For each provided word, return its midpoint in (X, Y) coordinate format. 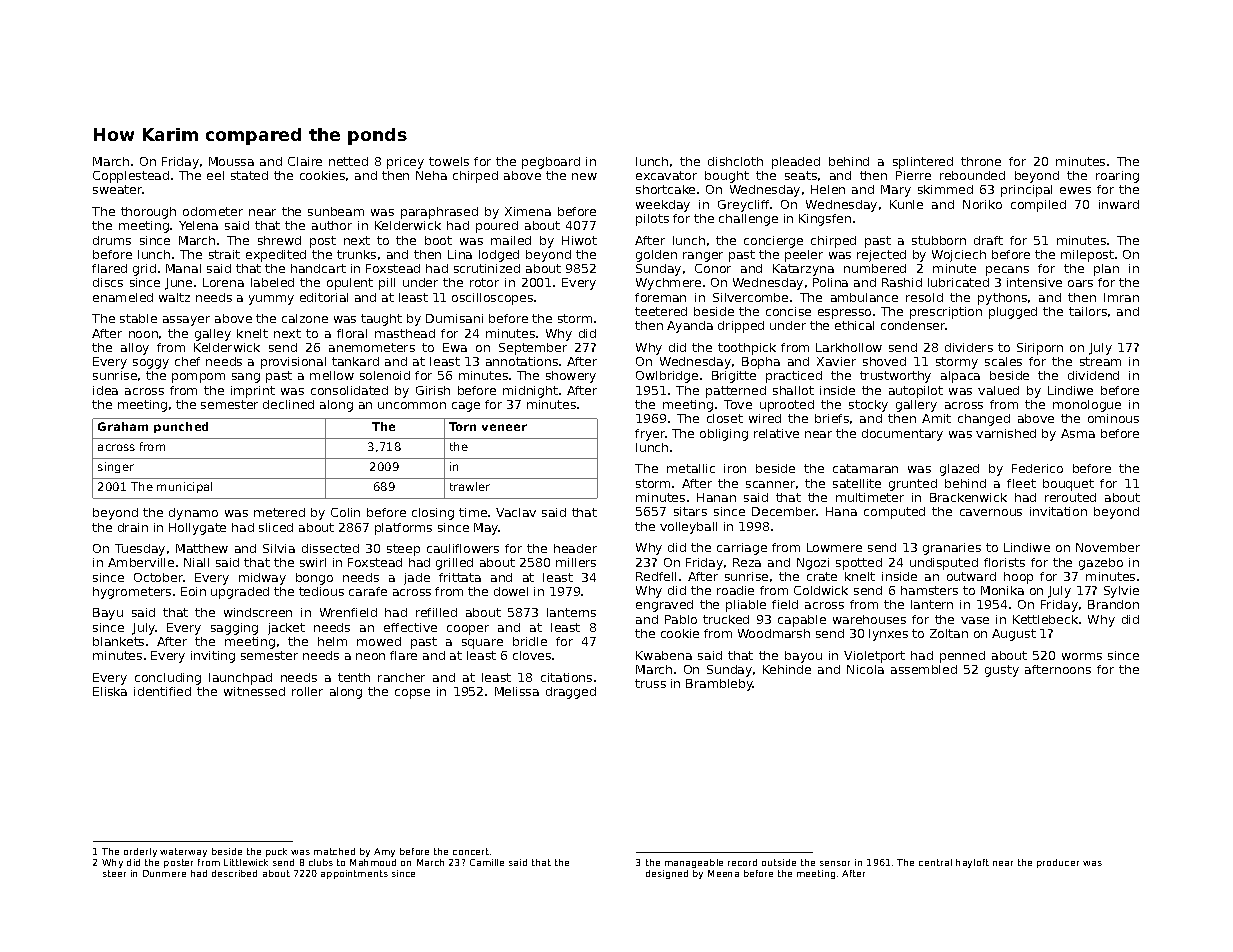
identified (162, 691)
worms (1082, 656)
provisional (293, 363)
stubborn (939, 240)
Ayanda (690, 327)
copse (412, 694)
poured (497, 227)
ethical (854, 325)
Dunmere (164, 873)
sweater (117, 189)
